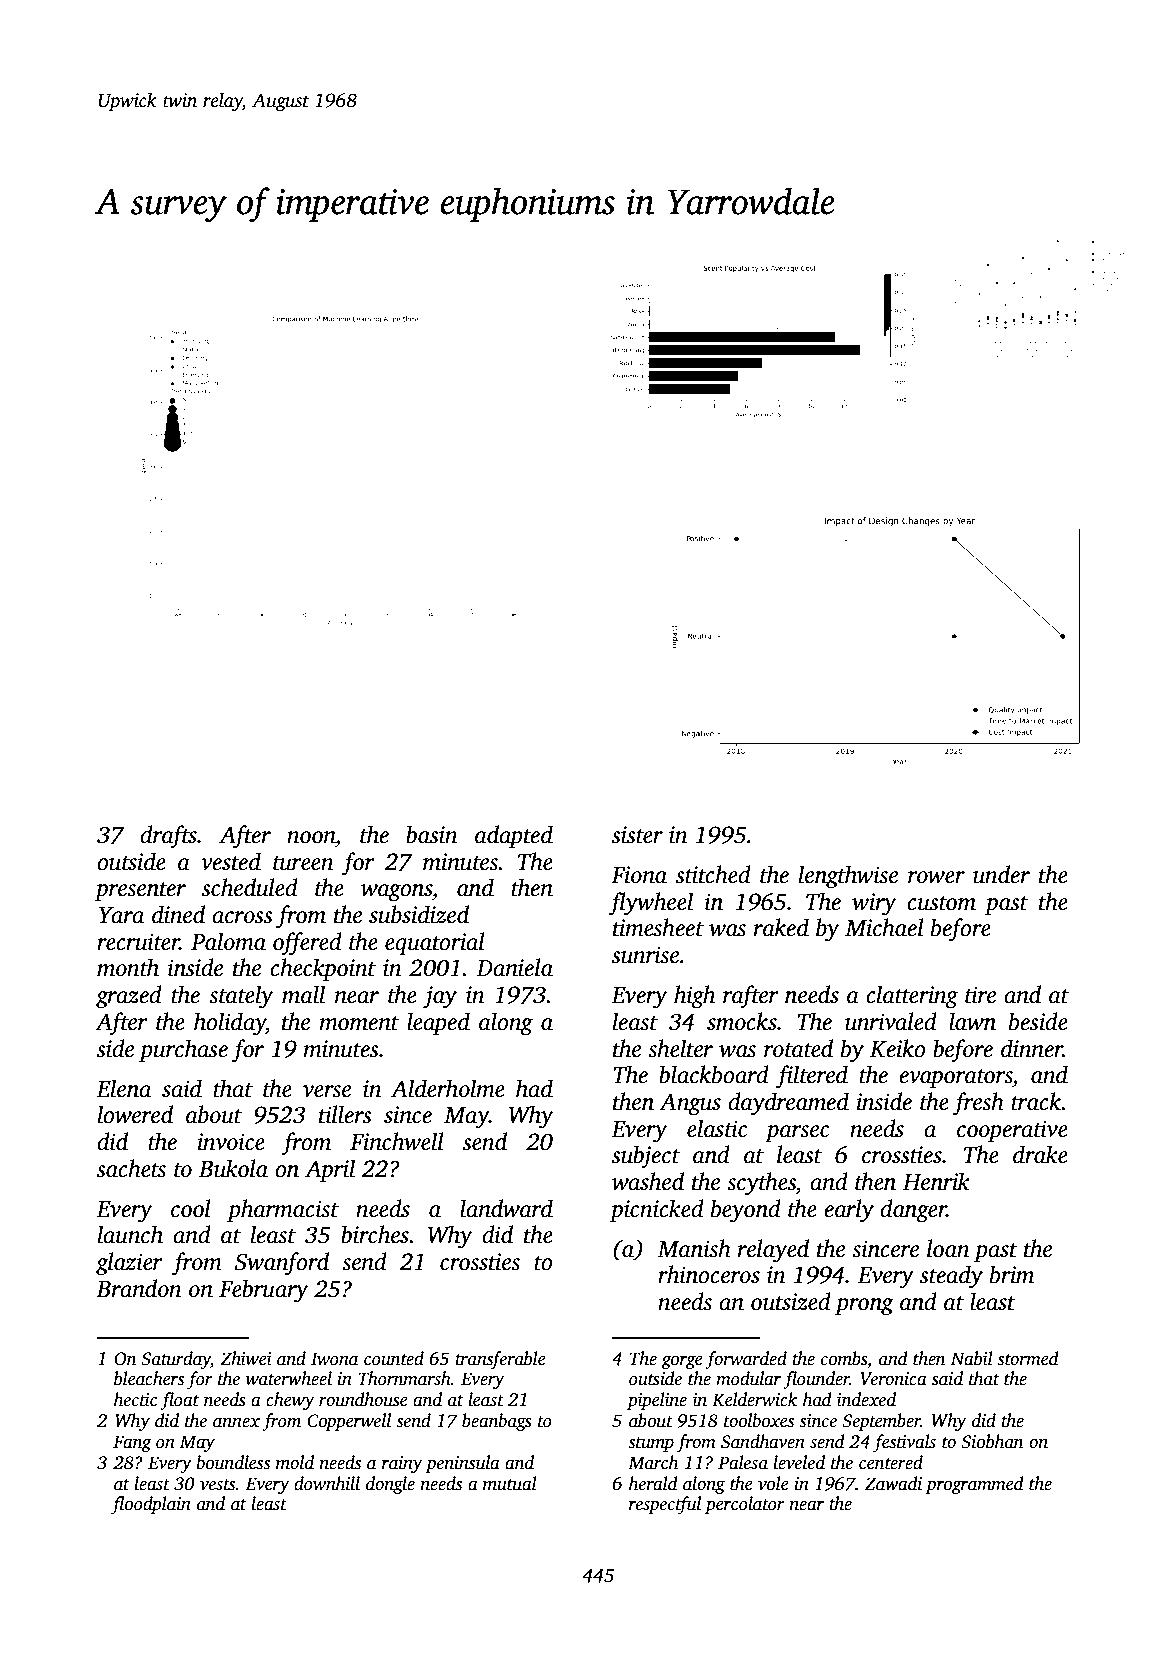 This document has width=1165, height=1654. I want to click on brim, so click(1012, 1274).
